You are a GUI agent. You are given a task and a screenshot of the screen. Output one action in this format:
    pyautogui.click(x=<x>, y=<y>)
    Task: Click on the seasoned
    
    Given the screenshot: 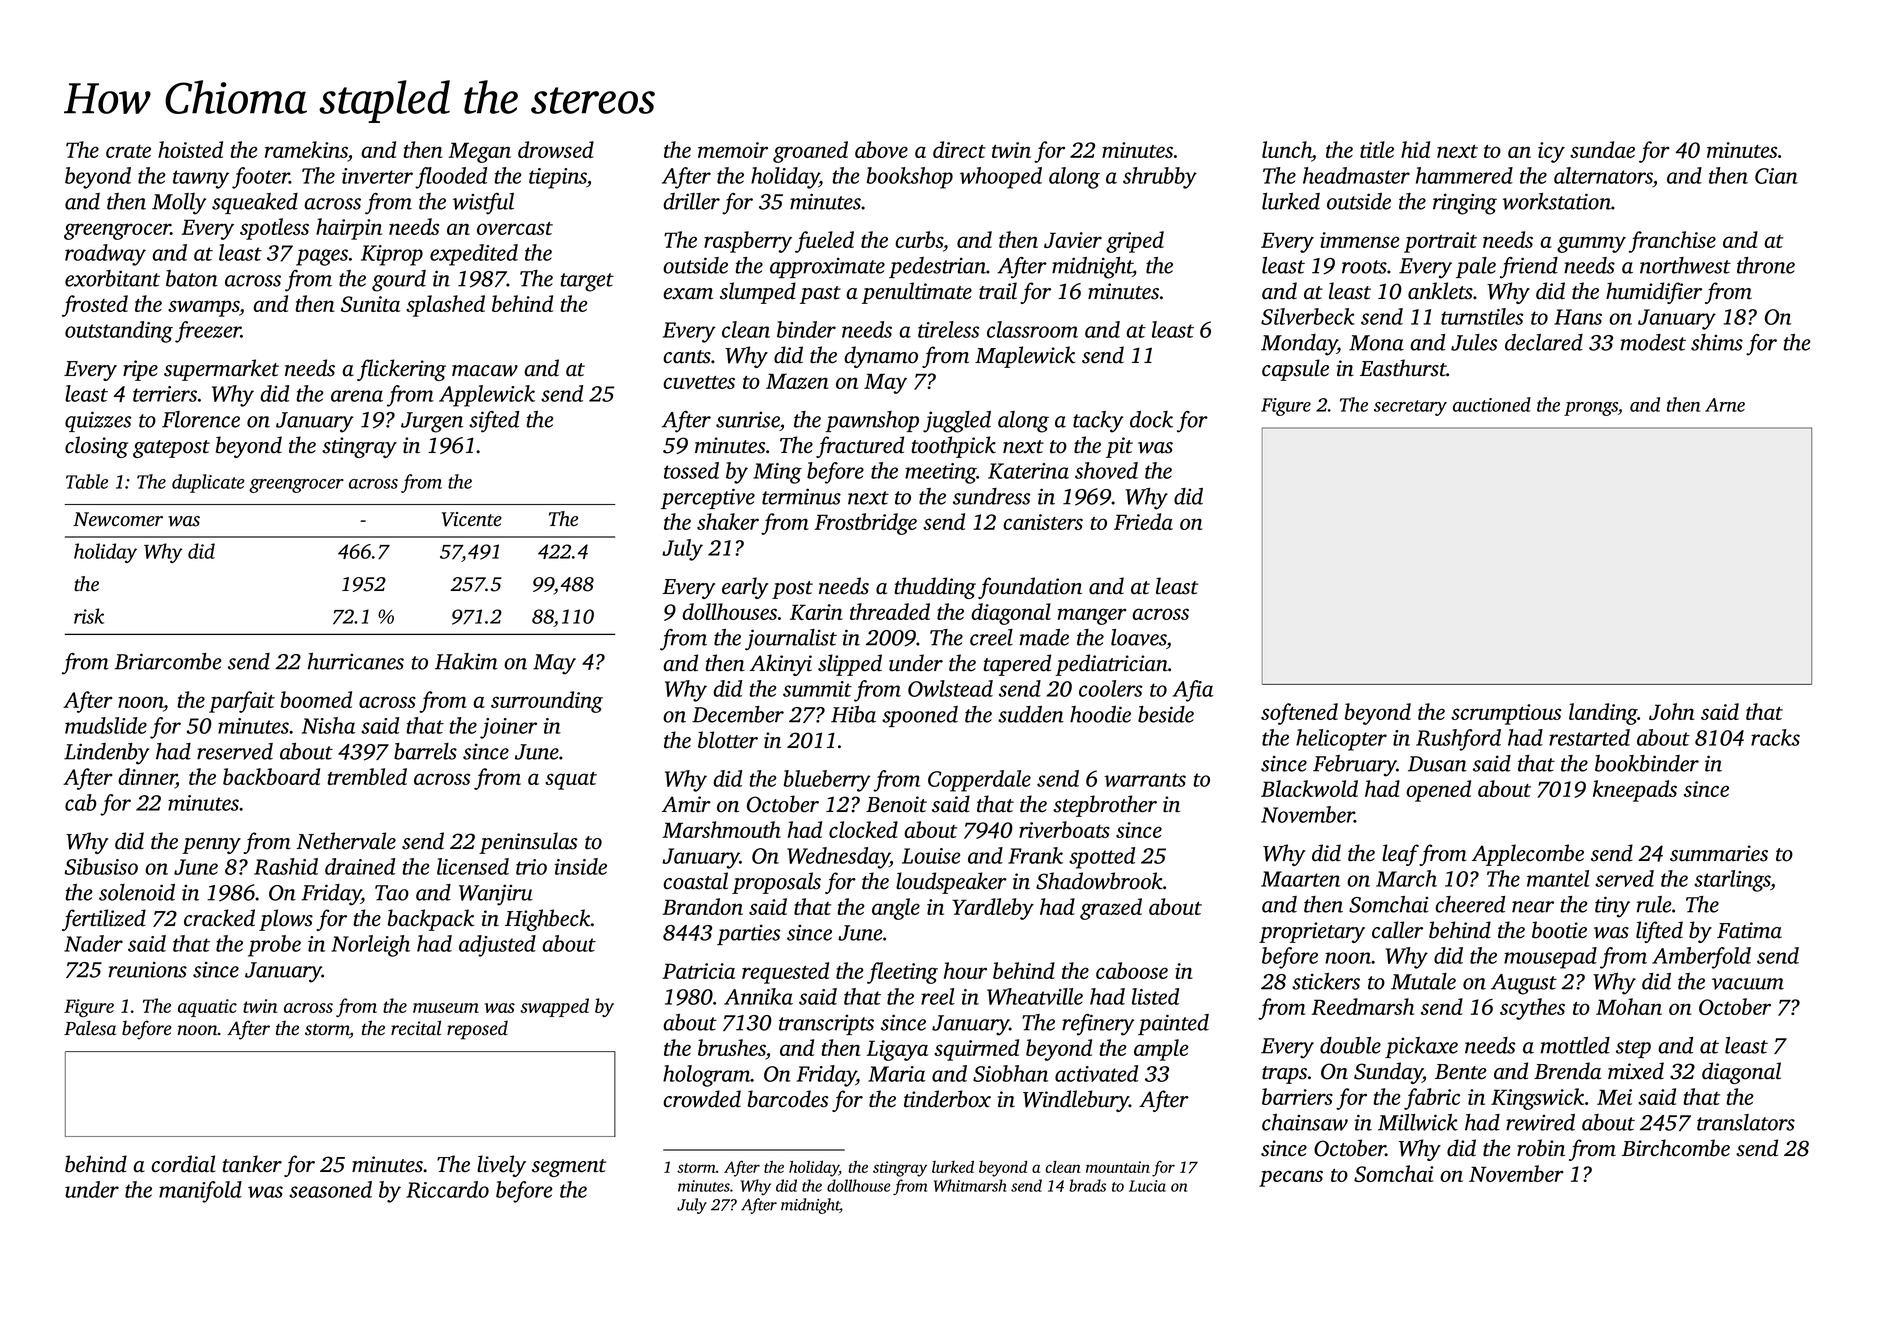 What is the action you would take?
    pyautogui.click(x=330, y=1189)
